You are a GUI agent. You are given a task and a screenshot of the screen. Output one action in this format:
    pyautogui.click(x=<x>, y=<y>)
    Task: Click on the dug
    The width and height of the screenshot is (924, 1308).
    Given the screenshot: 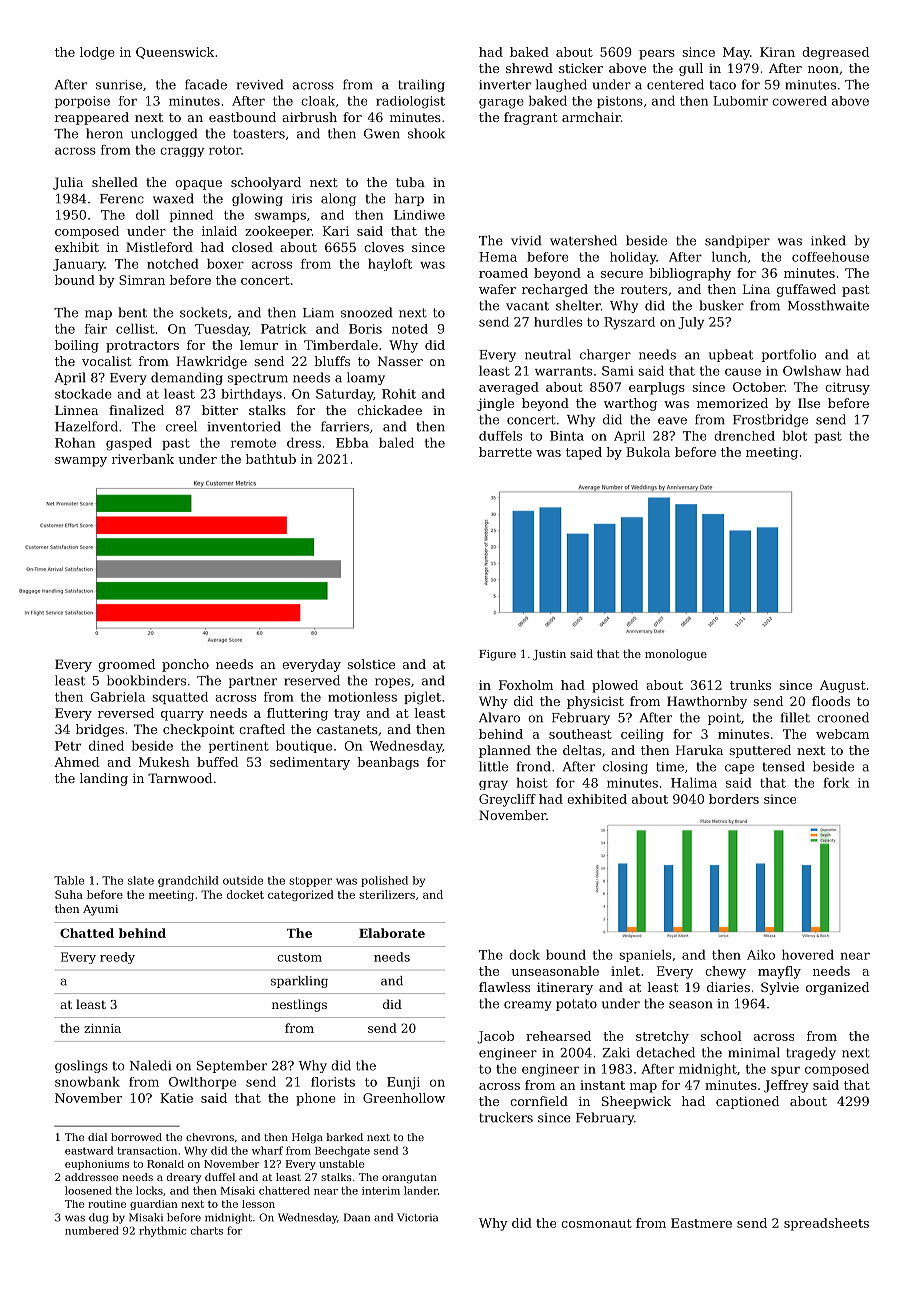 What is the action you would take?
    pyautogui.click(x=98, y=1218)
